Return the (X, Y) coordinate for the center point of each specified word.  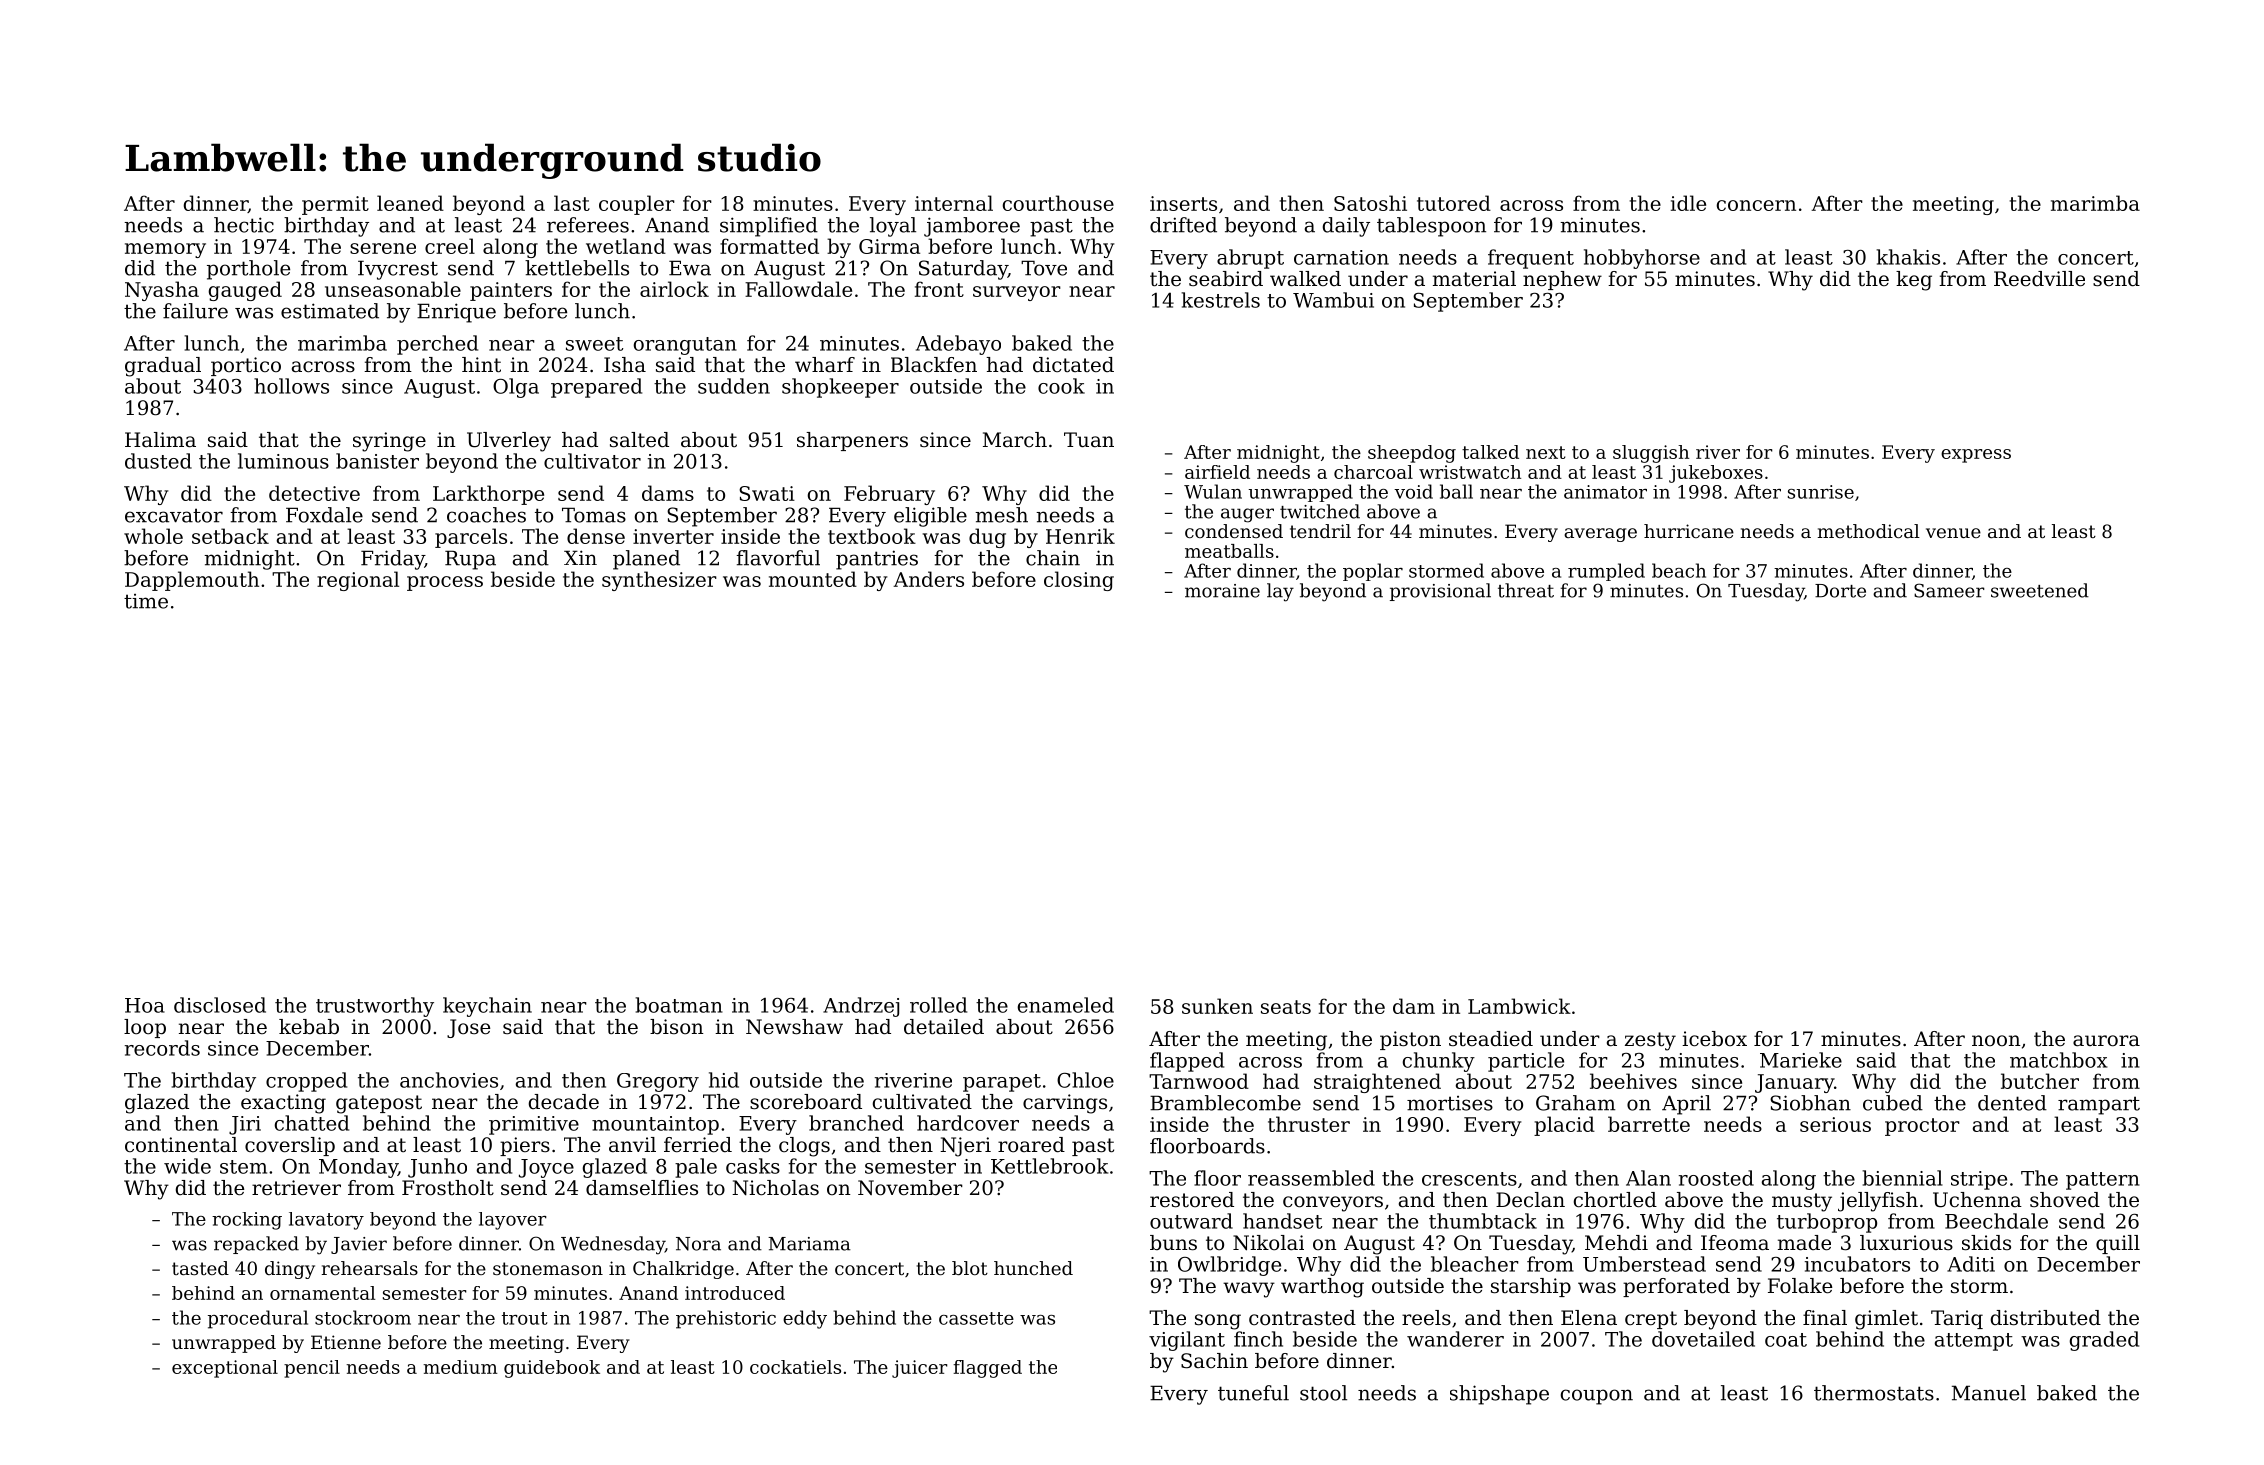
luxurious (1906, 1243)
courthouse (1058, 203)
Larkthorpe (488, 495)
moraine (1222, 591)
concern (1756, 205)
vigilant (1187, 1341)
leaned (410, 203)
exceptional (225, 1369)
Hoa (145, 1005)
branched (856, 1123)
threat (1526, 590)
